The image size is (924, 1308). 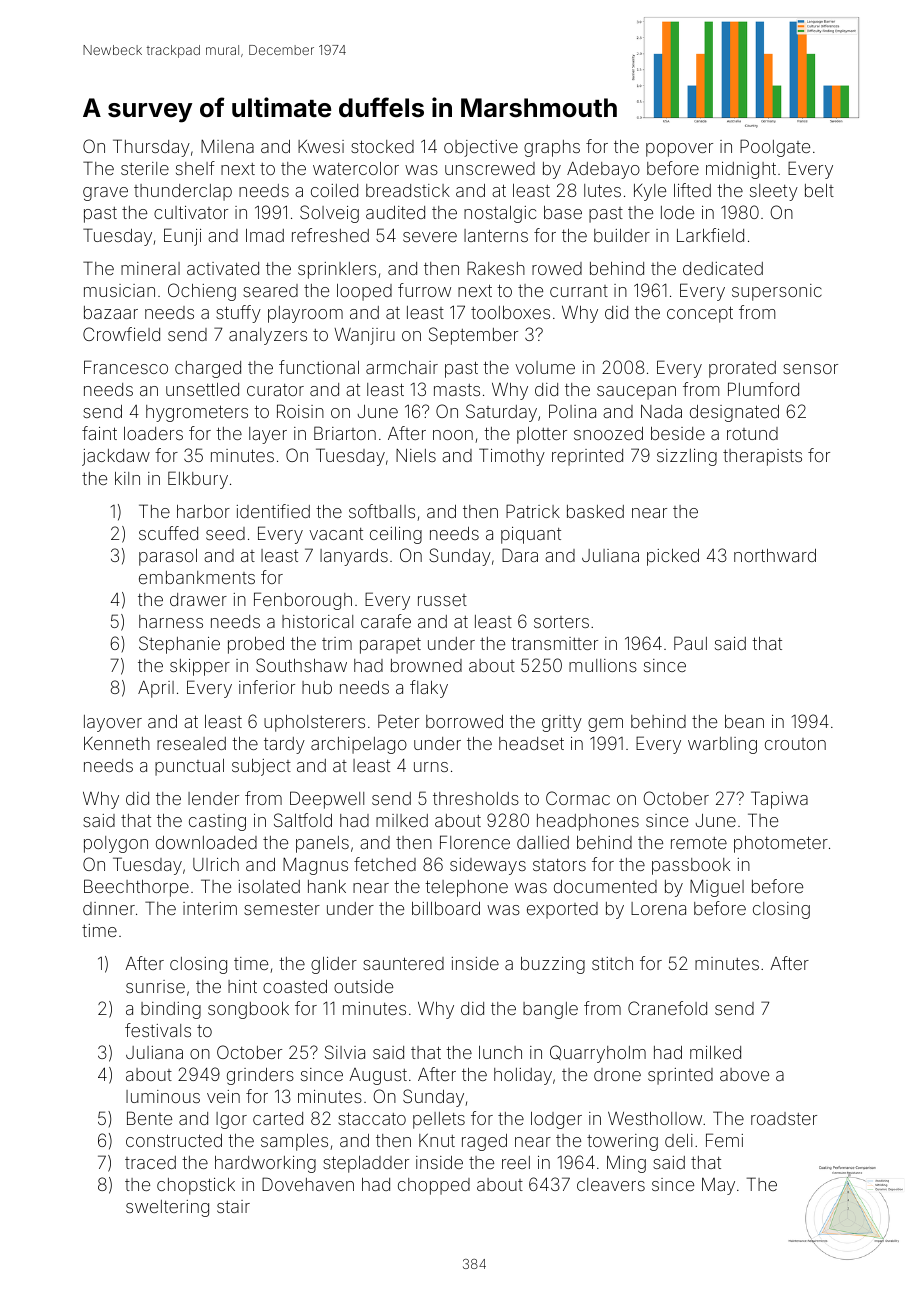 What do you see at coordinates (561, 622) in the screenshot?
I see `sorters` at bounding box center [561, 622].
